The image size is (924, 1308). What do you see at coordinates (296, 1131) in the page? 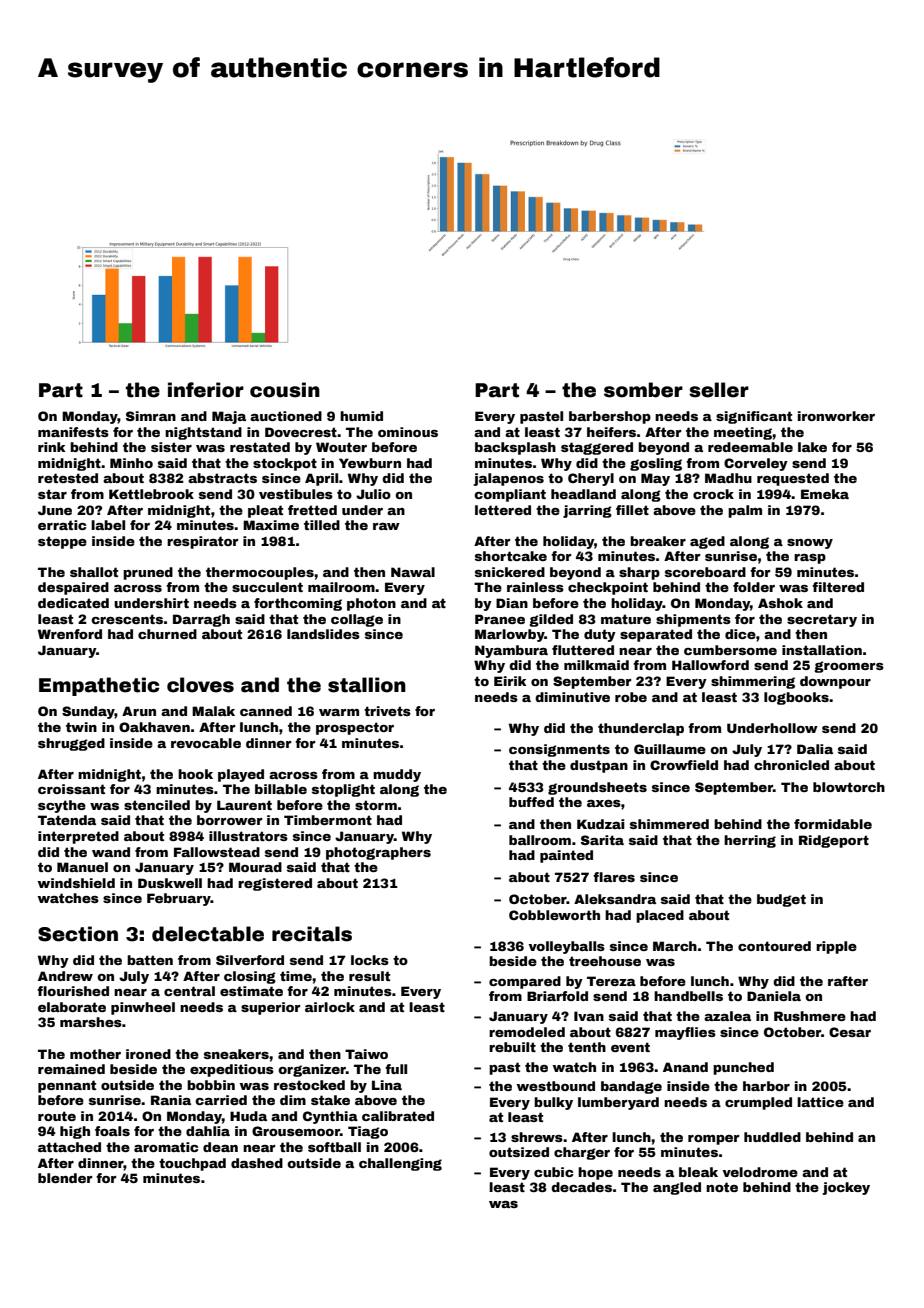
I see `Grousemoor` at bounding box center [296, 1131].
